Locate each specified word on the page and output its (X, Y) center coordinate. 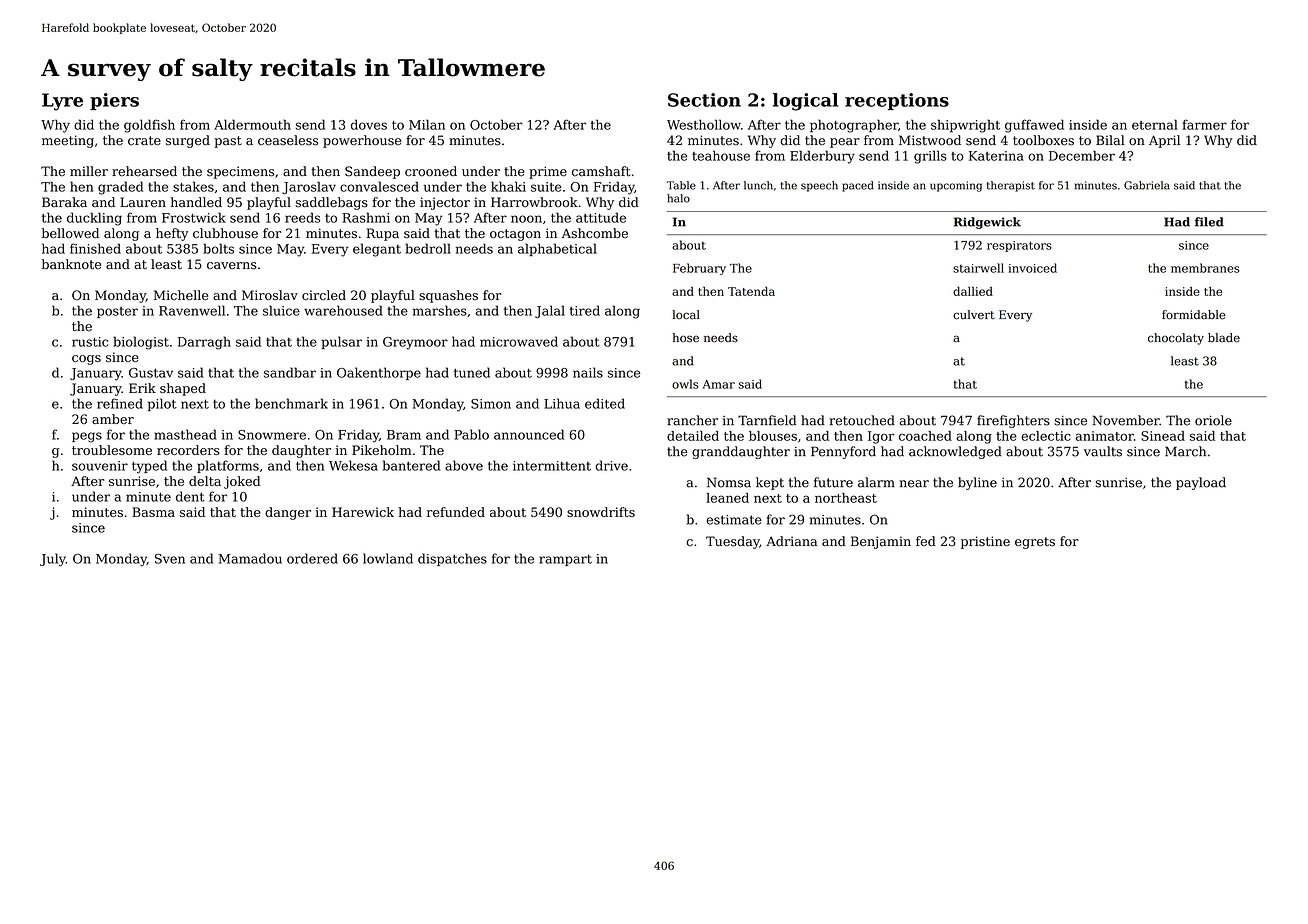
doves (369, 124)
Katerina (996, 156)
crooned (431, 171)
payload (1201, 483)
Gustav (151, 373)
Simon (491, 404)
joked (242, 482)
